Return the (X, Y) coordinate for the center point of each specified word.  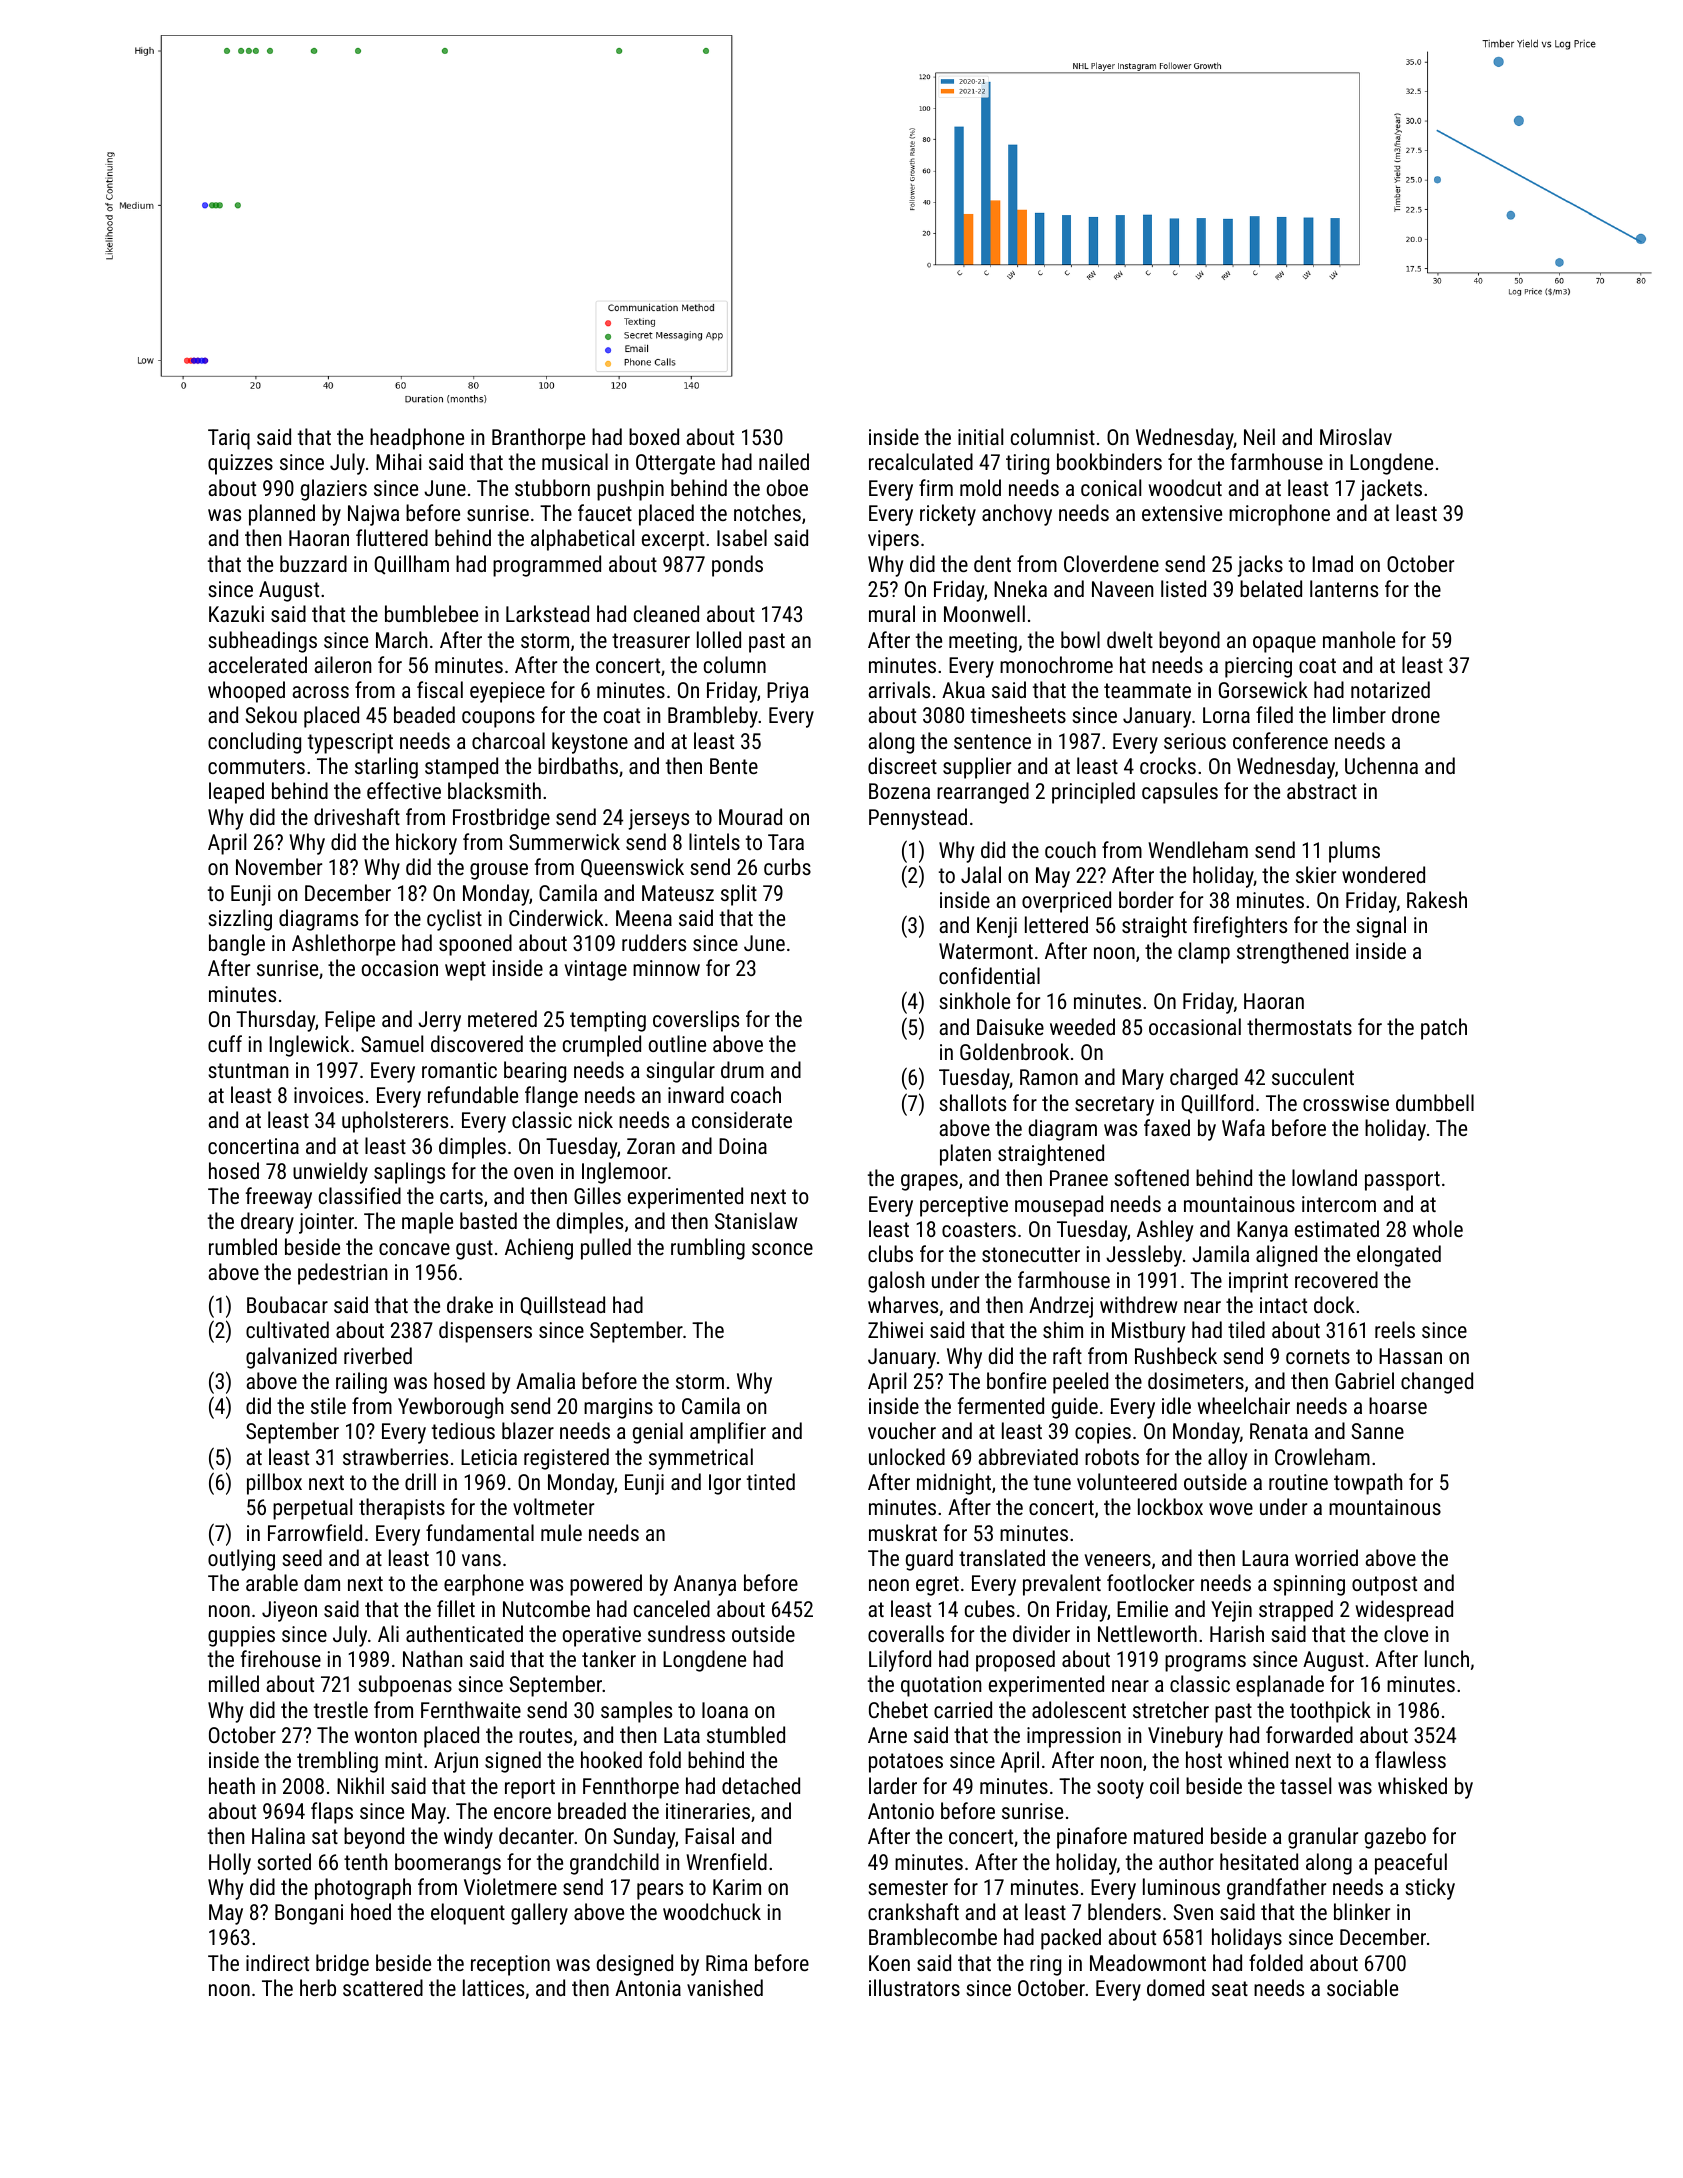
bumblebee (431, 613)
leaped (236, 793)
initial (980, 436)
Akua (963, 689)
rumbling (708, 1249)
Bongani (309, 1914)
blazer (528, 1430)
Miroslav (1356, 436)
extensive (1182, 513)
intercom (1339, 1204)
